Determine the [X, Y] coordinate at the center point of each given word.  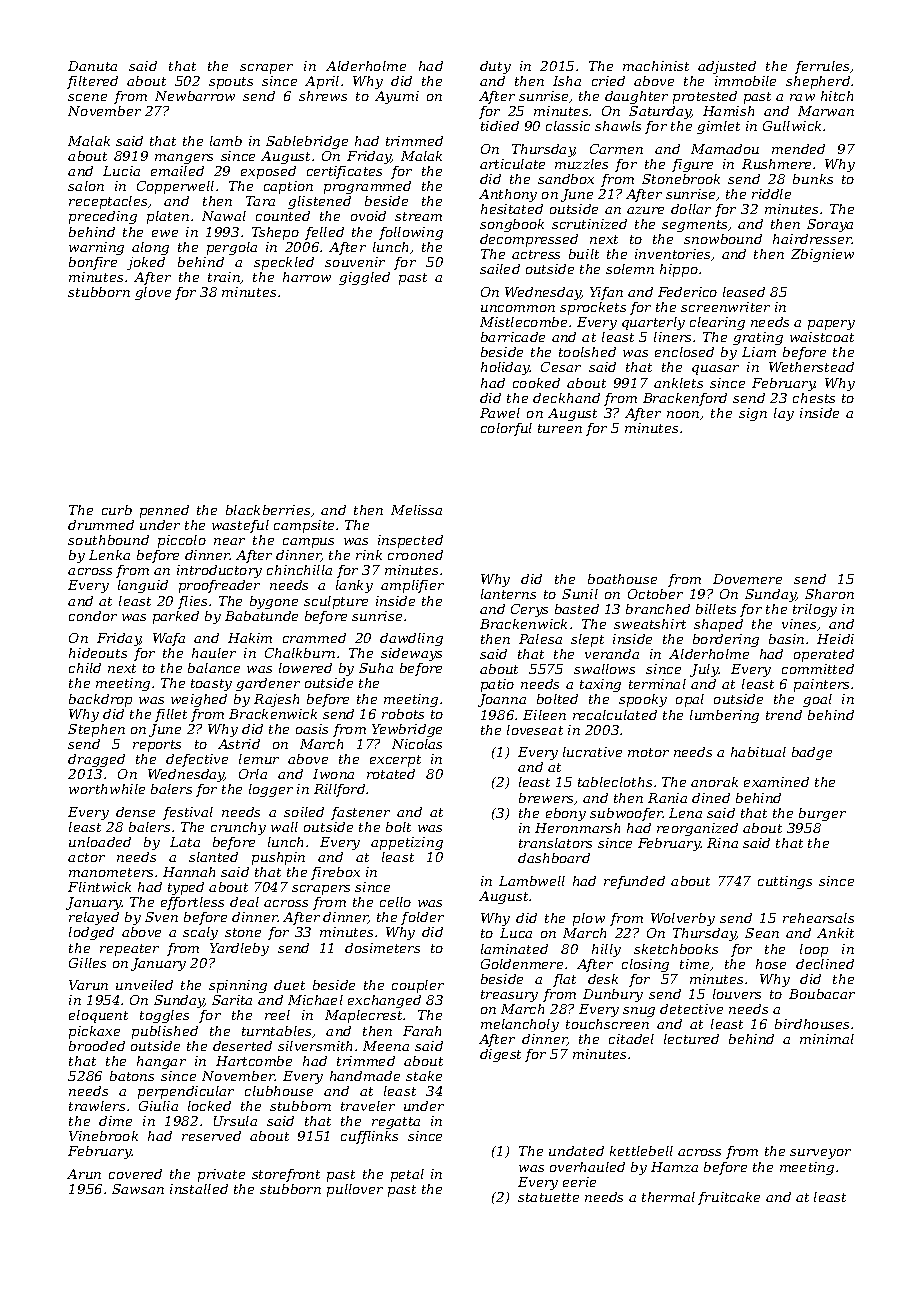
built [584, 254]
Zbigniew [822, 255]
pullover [355, 1190]
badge [812, 753]
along [150, 248]
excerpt [395, 761]
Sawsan [138, 1189]
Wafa [169, 639]
